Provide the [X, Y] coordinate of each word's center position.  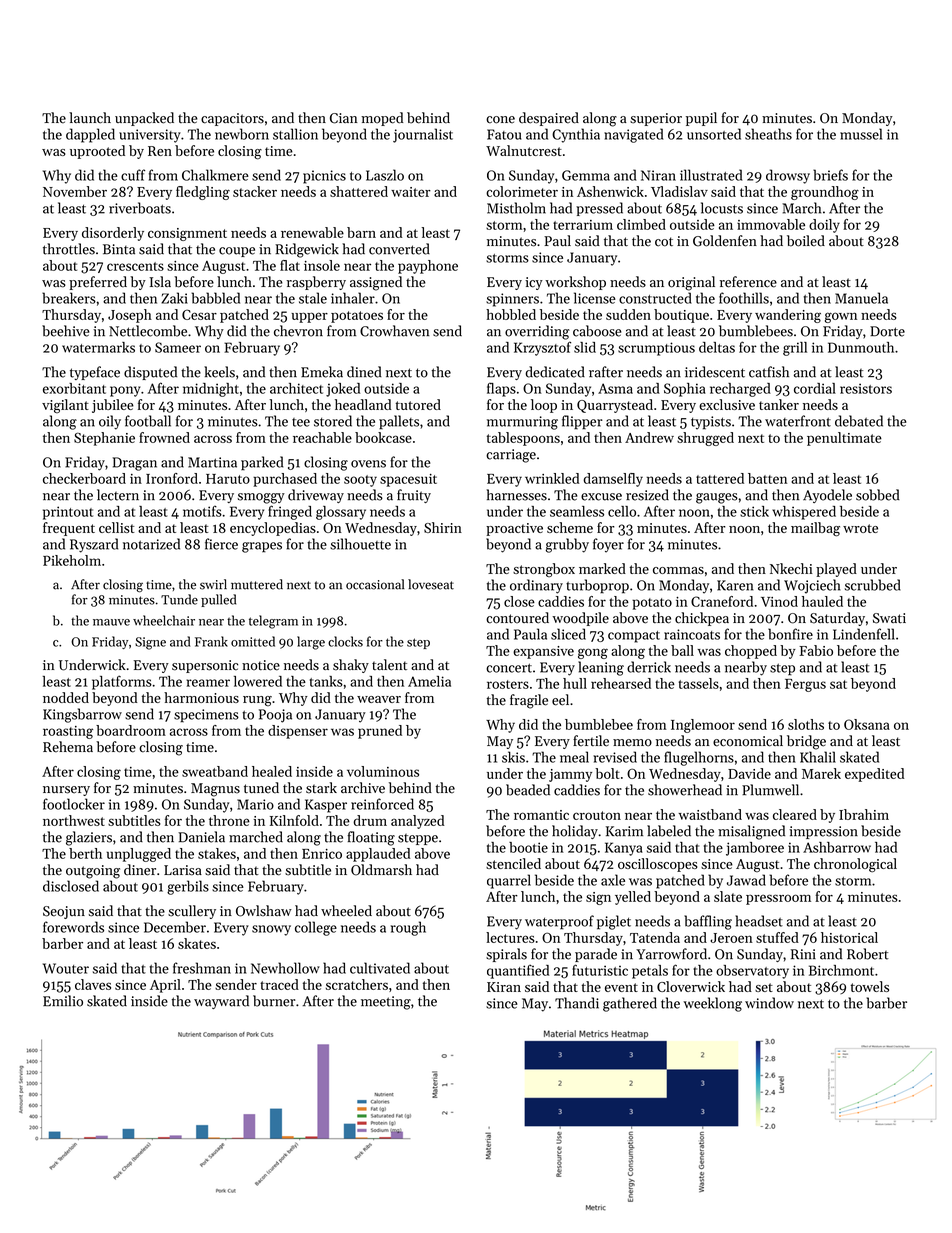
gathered [630, 1004]
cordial [815, 388]
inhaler [353, 298]
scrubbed [873, 585]
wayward [221, 1002]
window [769, 1003]
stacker [255, 191]
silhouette [360, 544]
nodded [66, 697]
